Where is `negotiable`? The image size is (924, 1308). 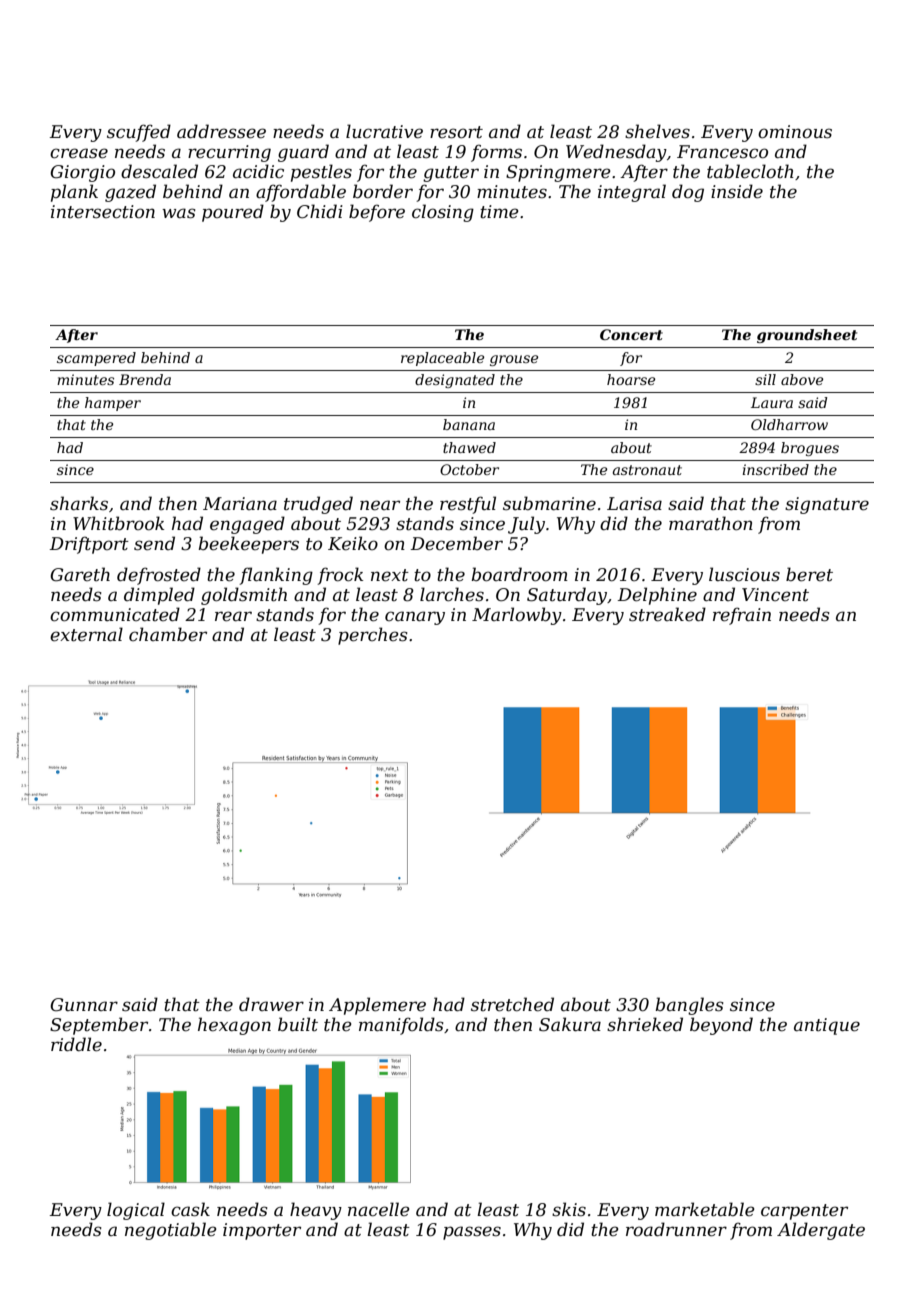
negotiable is located at coordinates (171, 1231).
